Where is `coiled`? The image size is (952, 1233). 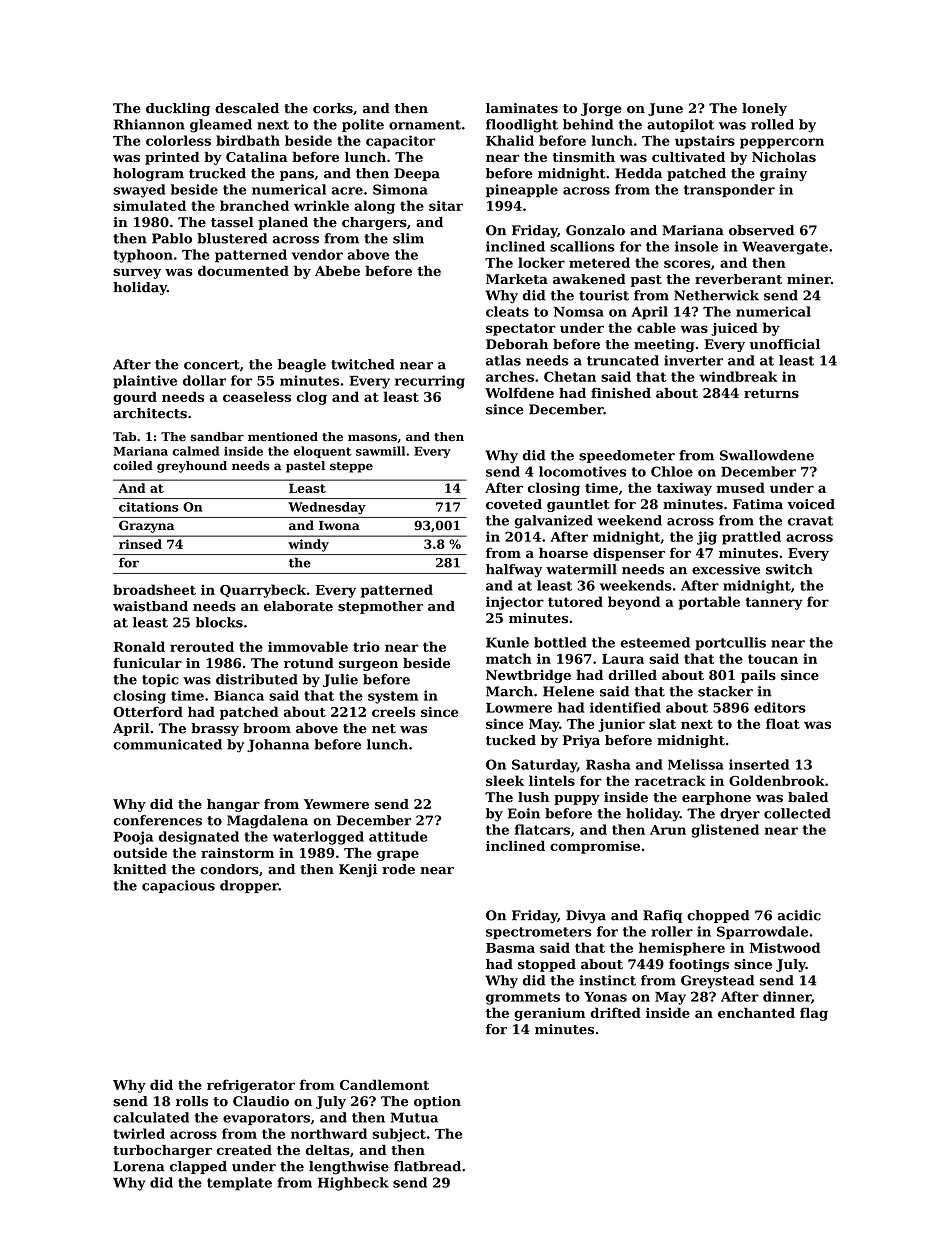 coiled is located at coordinates (133, 466).
